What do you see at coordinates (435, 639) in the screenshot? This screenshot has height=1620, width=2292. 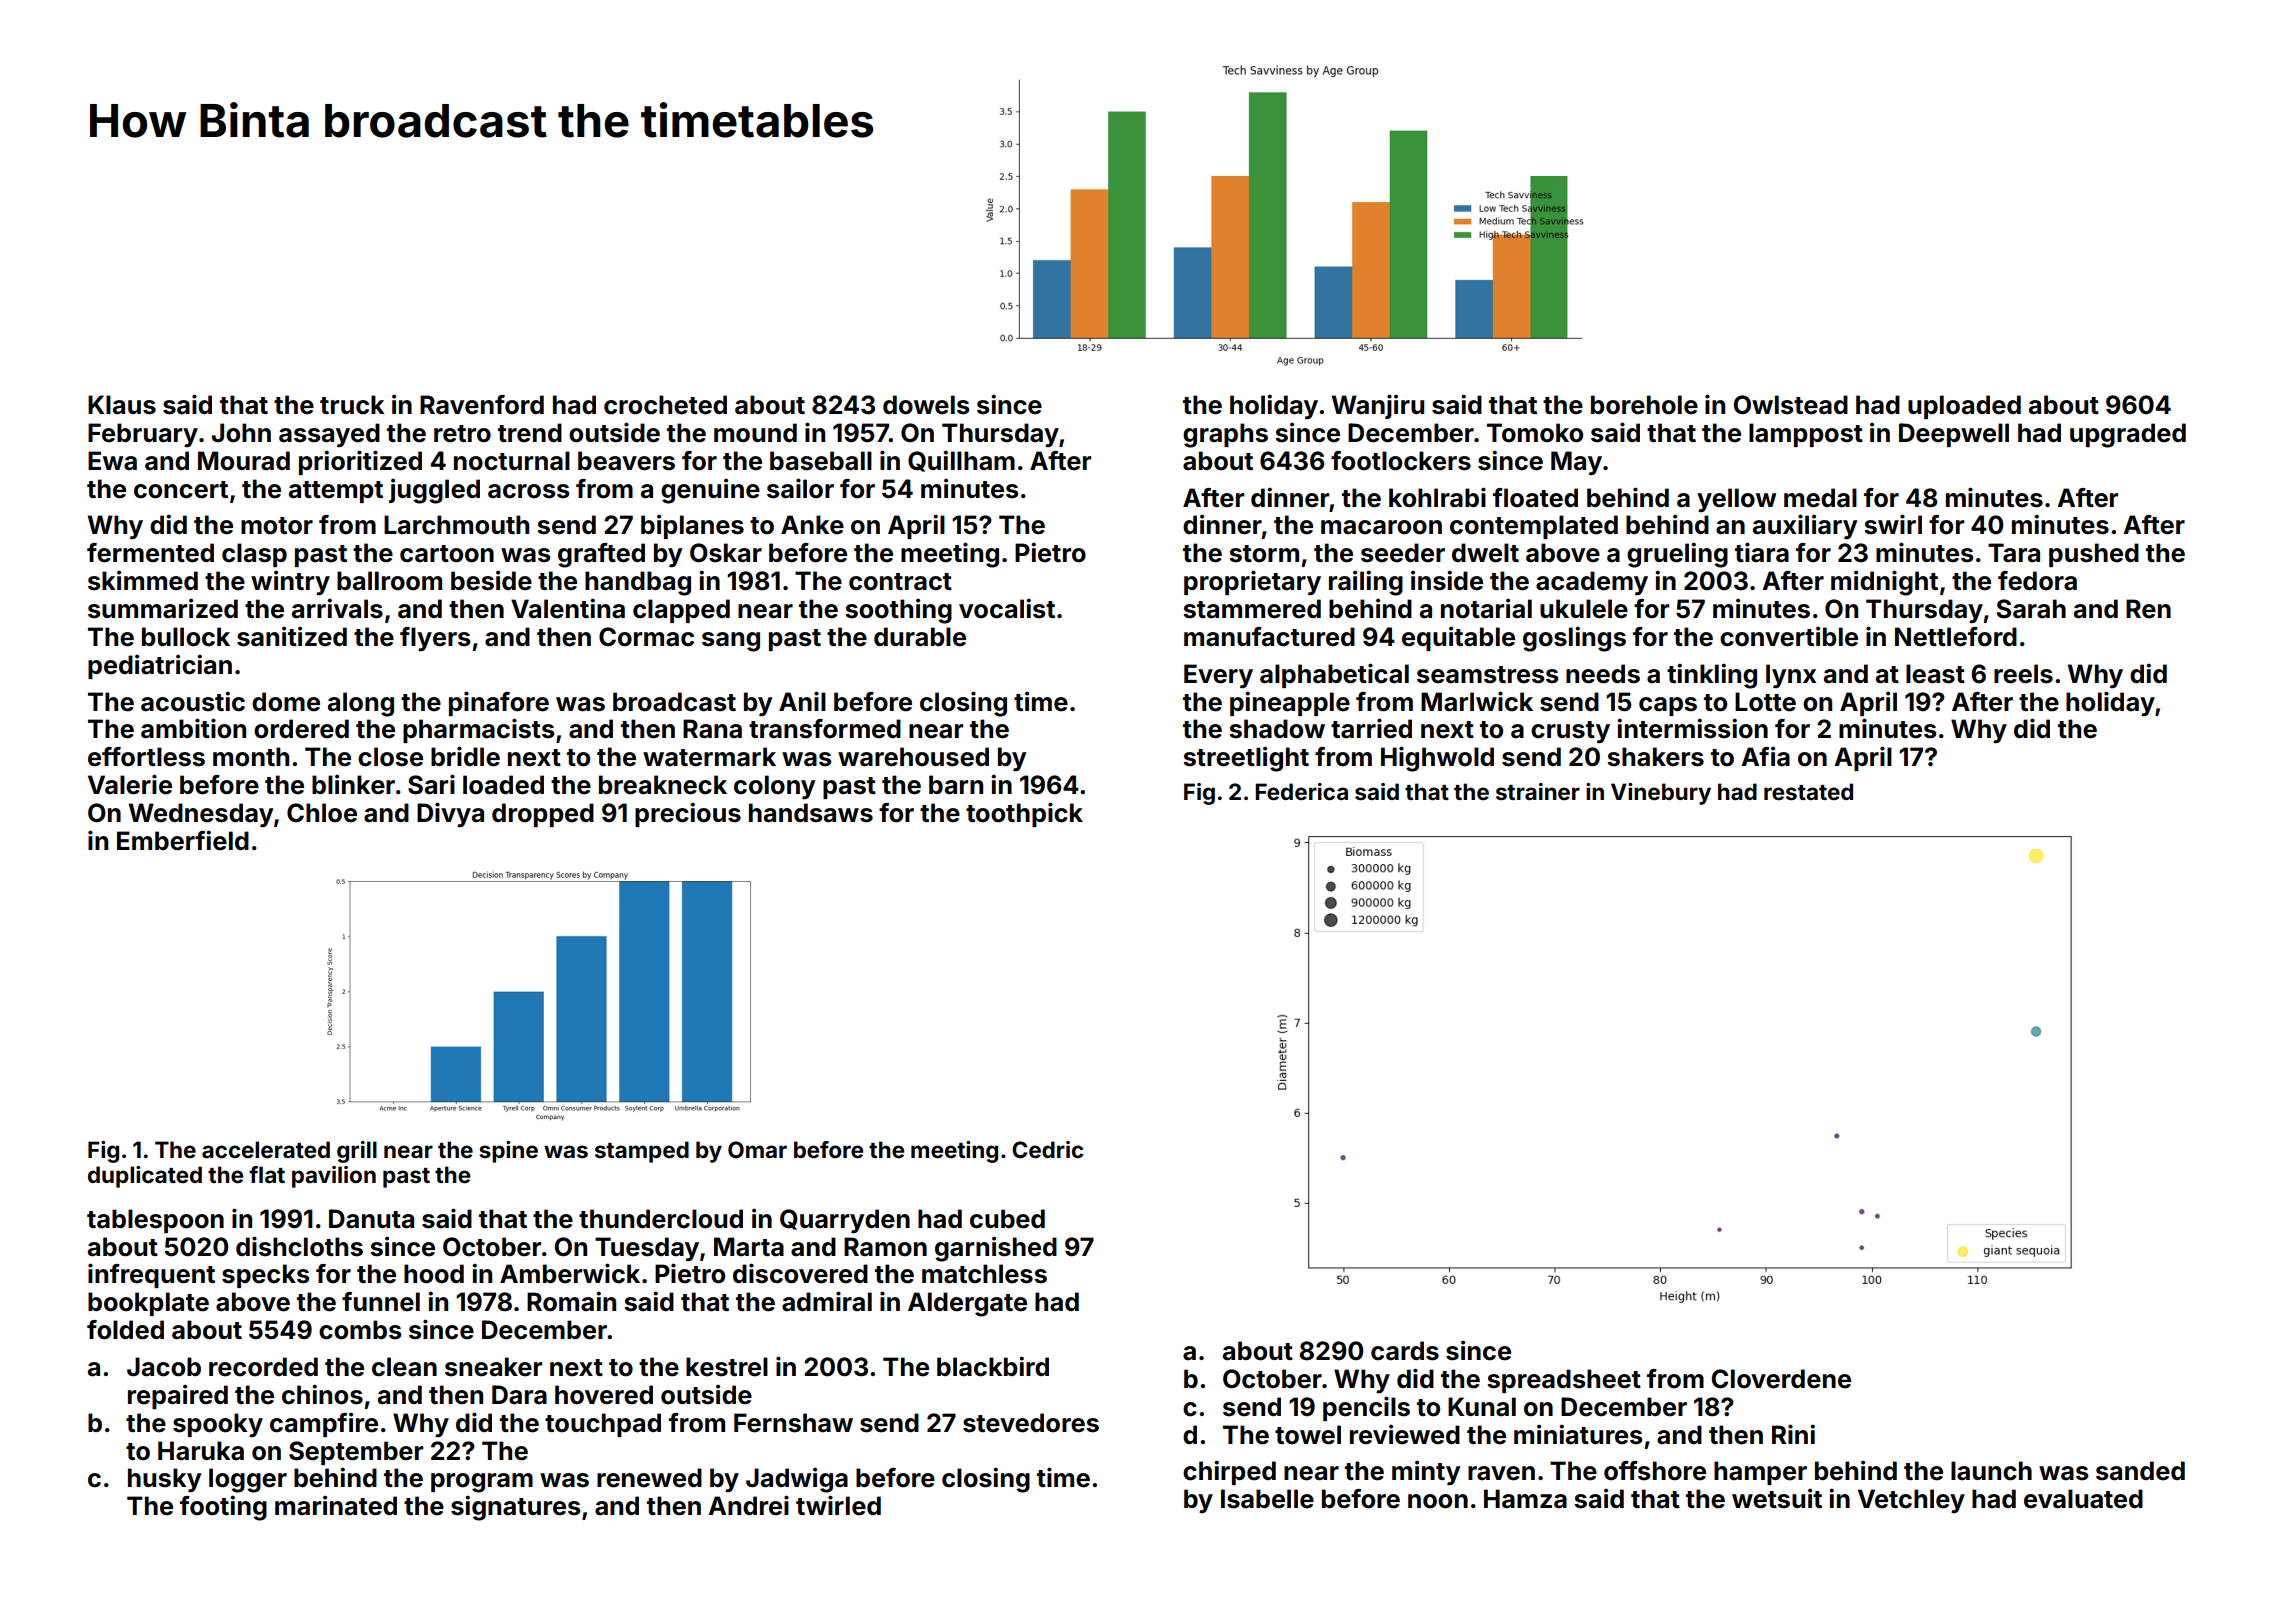 I see `flyers` at bounding box center [435, 639].
